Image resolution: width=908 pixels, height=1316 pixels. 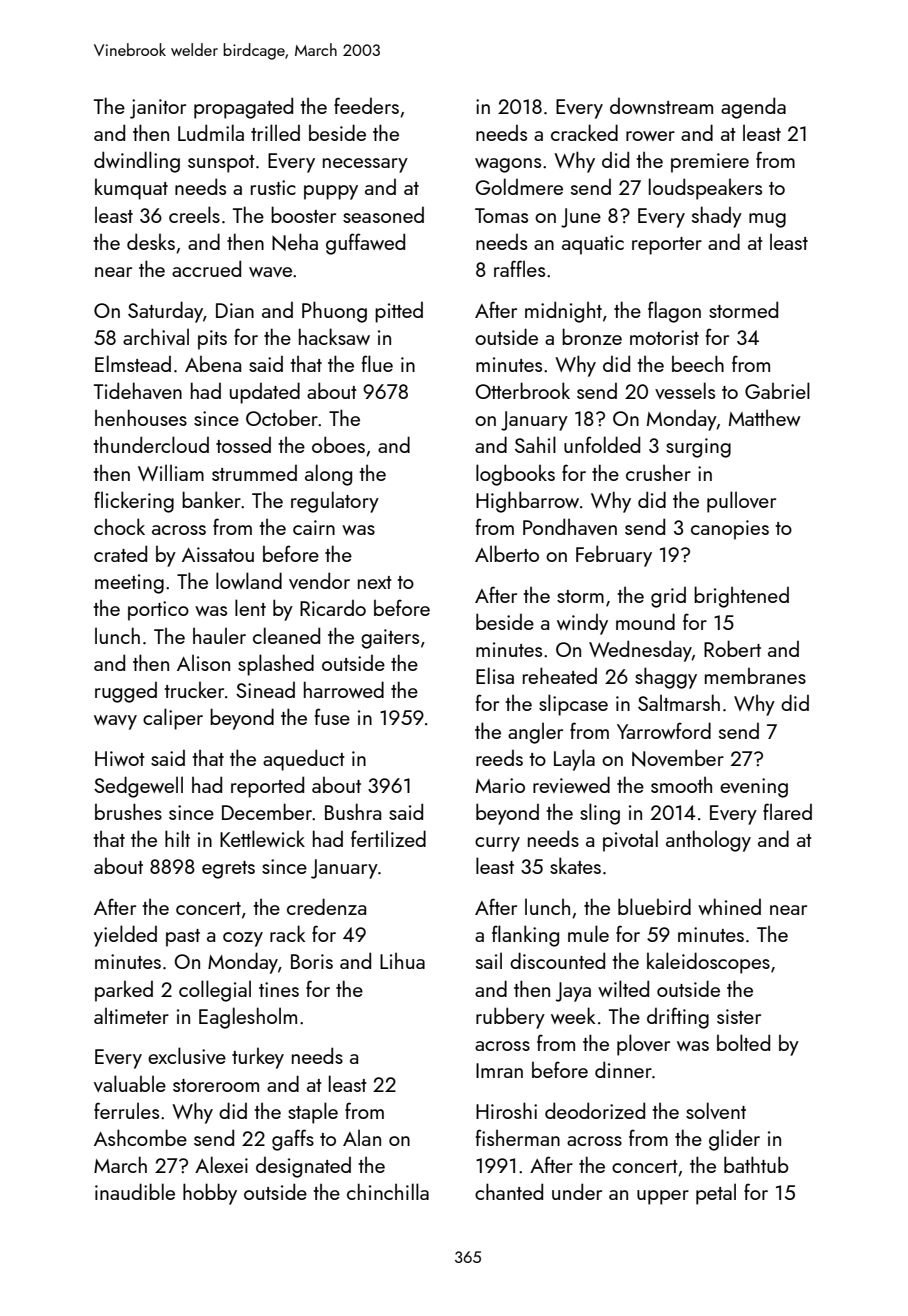 I want to click on inaudible, so click(x=135, y=1191).
